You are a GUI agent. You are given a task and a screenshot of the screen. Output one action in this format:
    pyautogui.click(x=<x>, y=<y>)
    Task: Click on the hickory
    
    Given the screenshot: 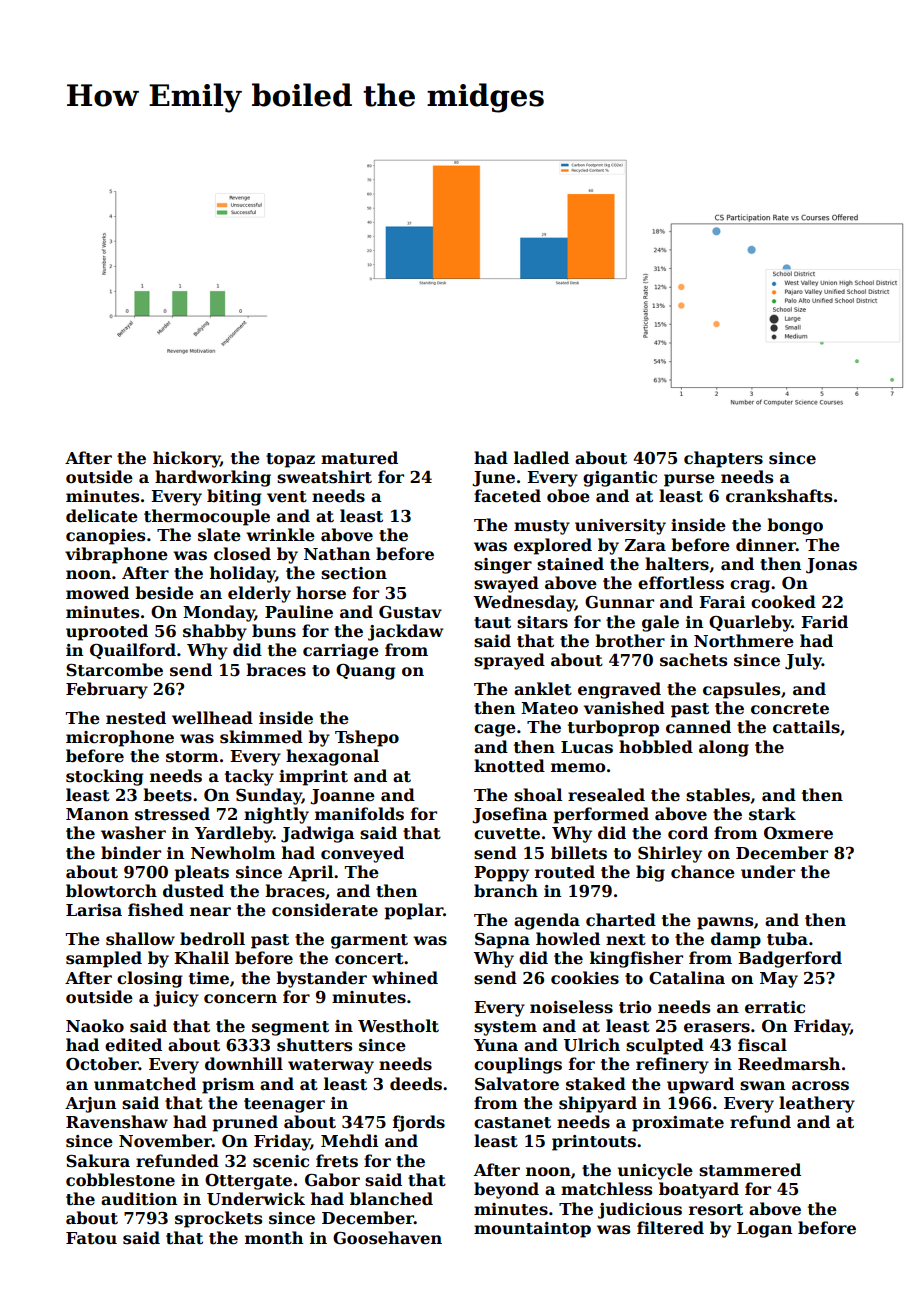 What is the action you would take?
    pyautogui.click(x=186, y=459)
